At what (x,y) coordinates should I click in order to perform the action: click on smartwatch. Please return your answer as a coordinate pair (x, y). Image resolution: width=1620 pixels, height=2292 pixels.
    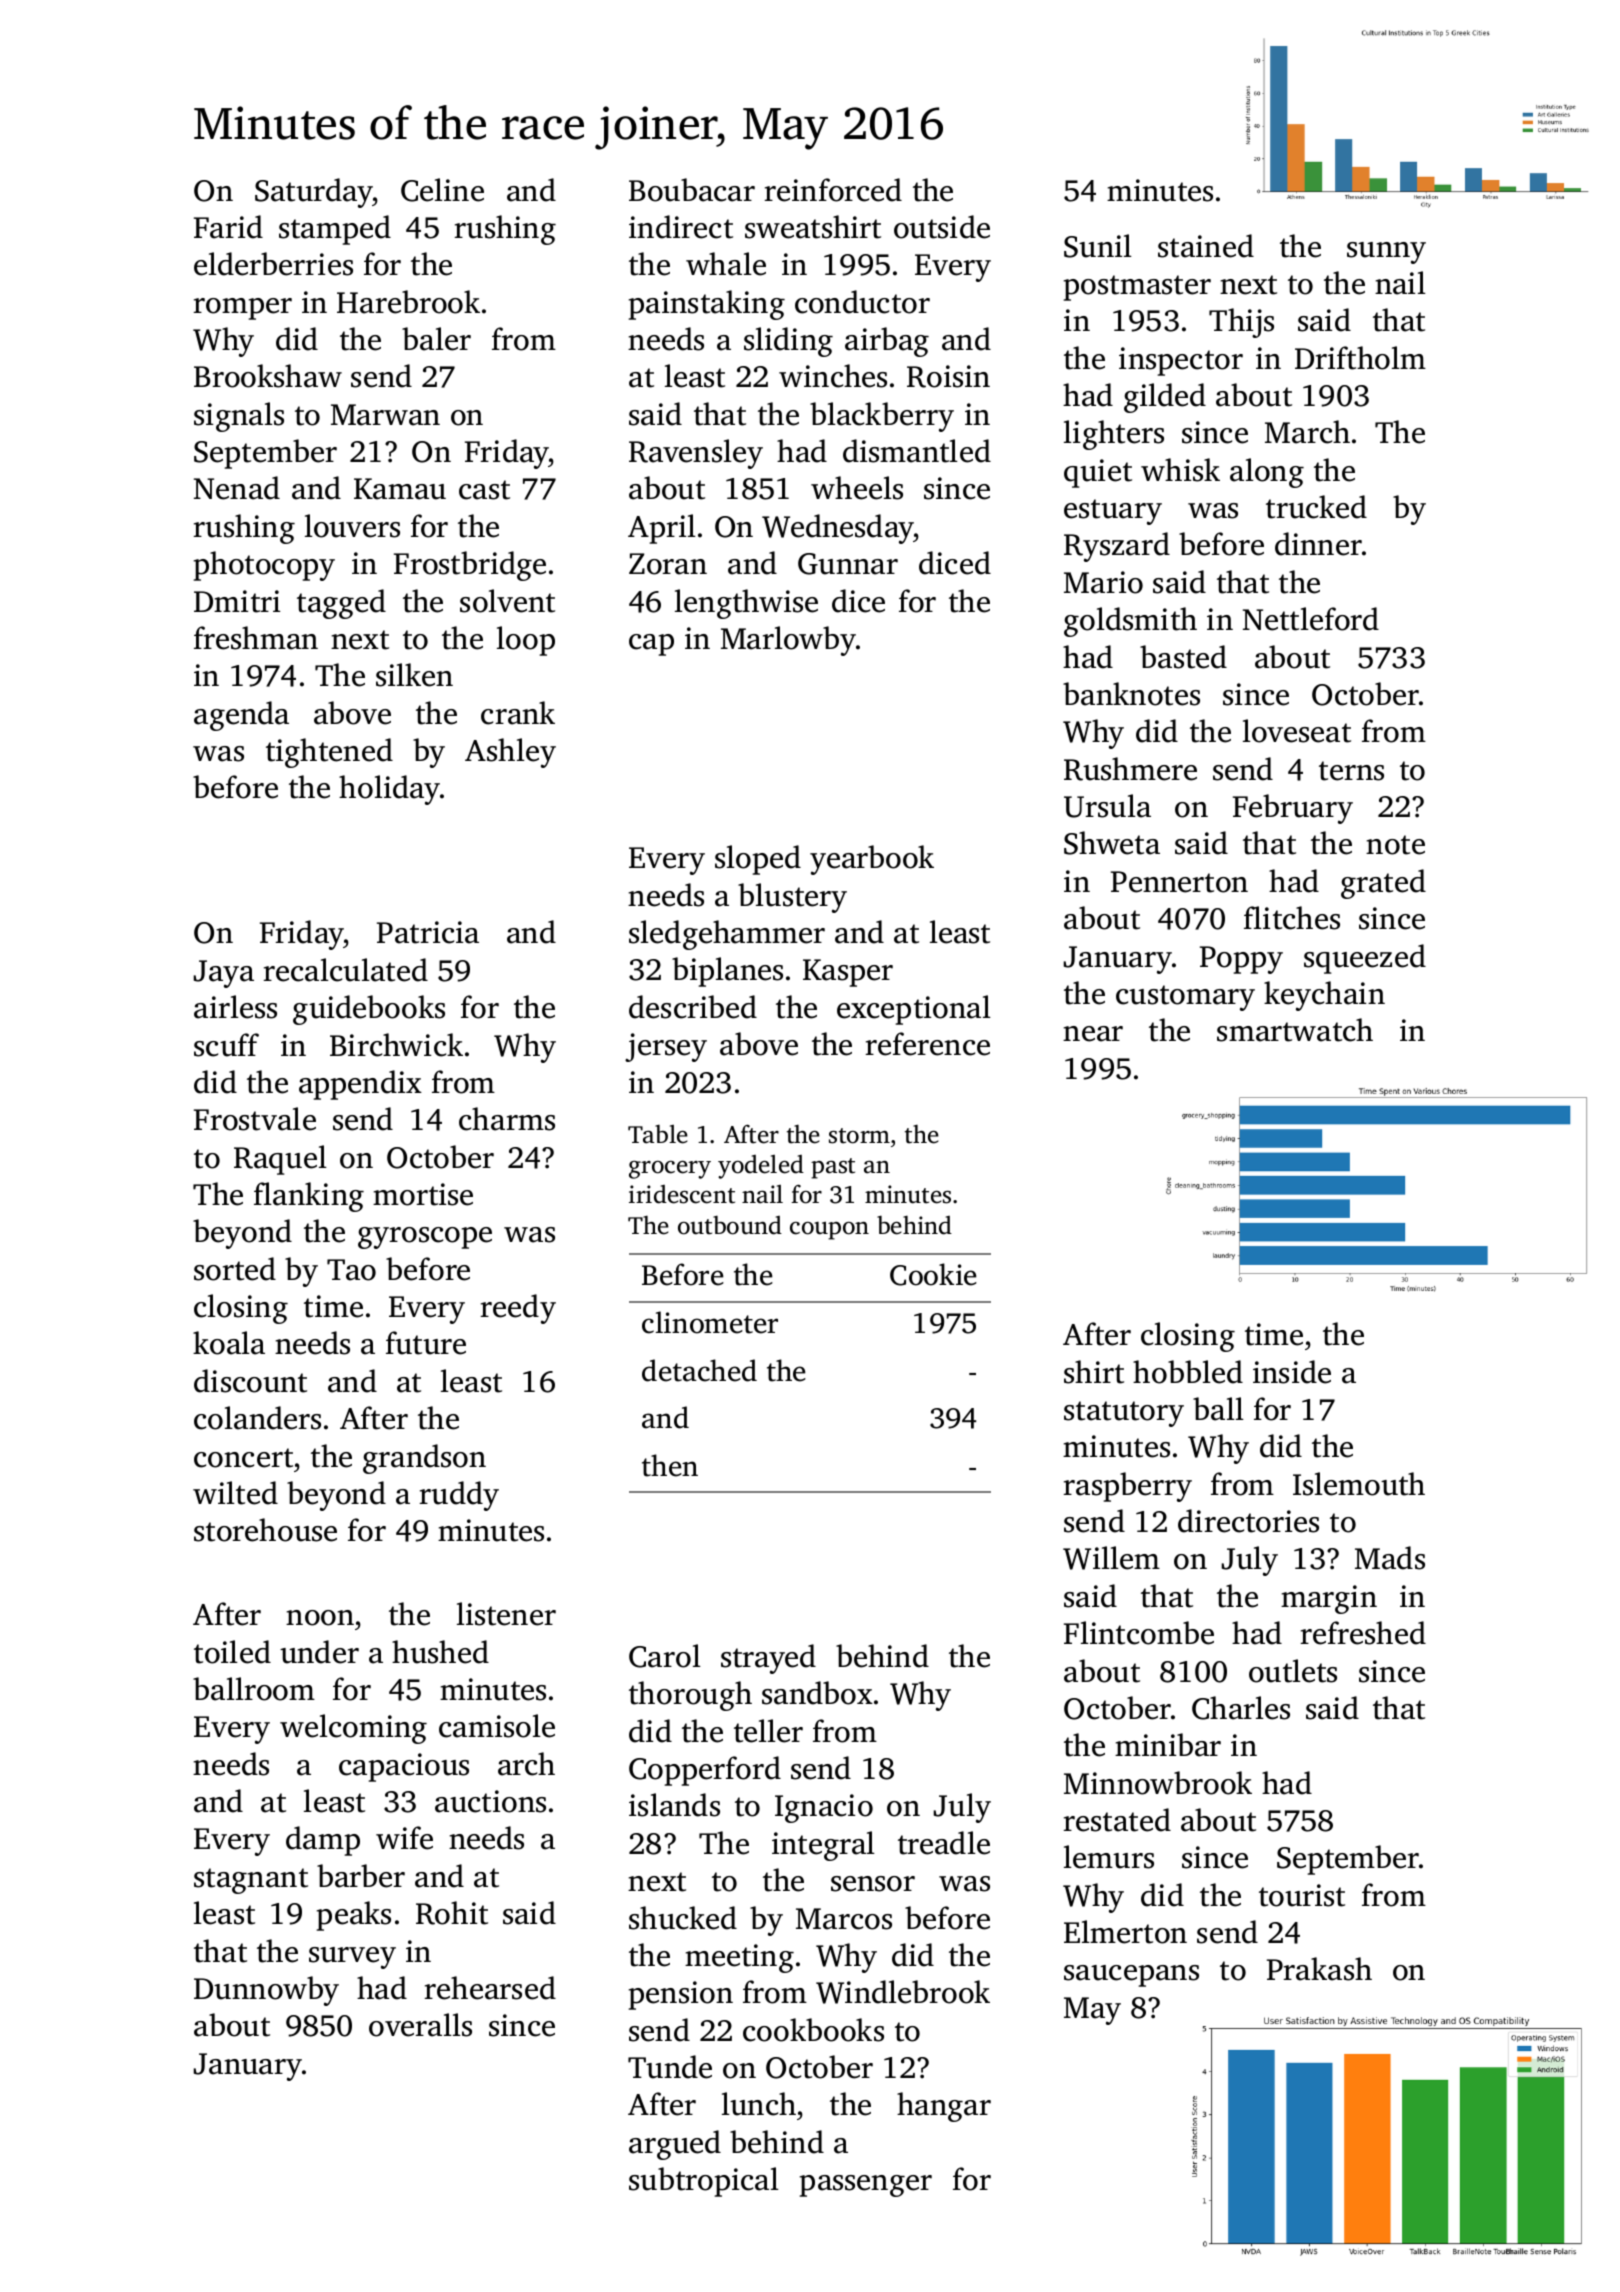
    Looking at the image, I should click on (1295, 1030).
